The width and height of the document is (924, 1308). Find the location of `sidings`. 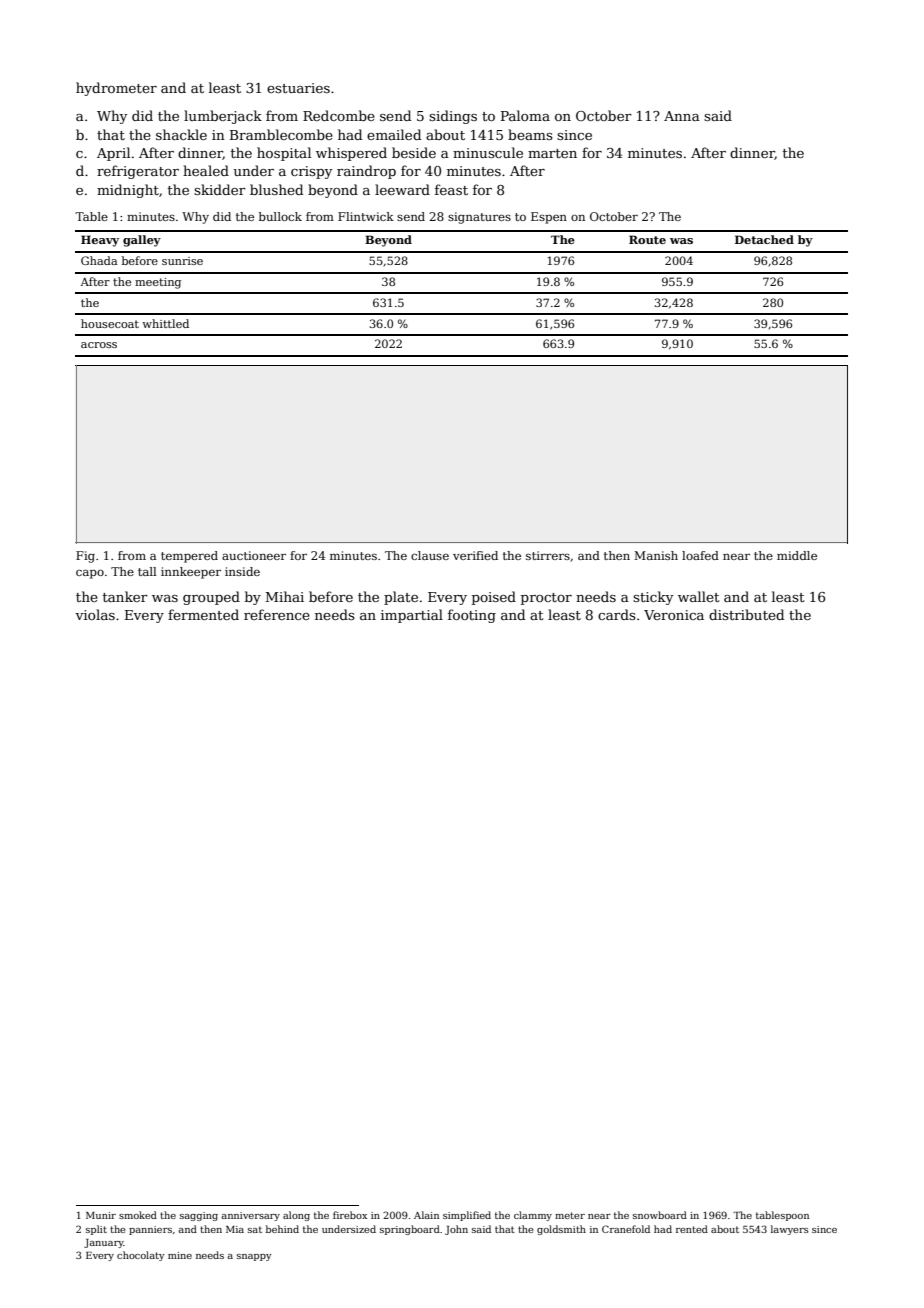

sidings is located at coordinates (453, 117).
